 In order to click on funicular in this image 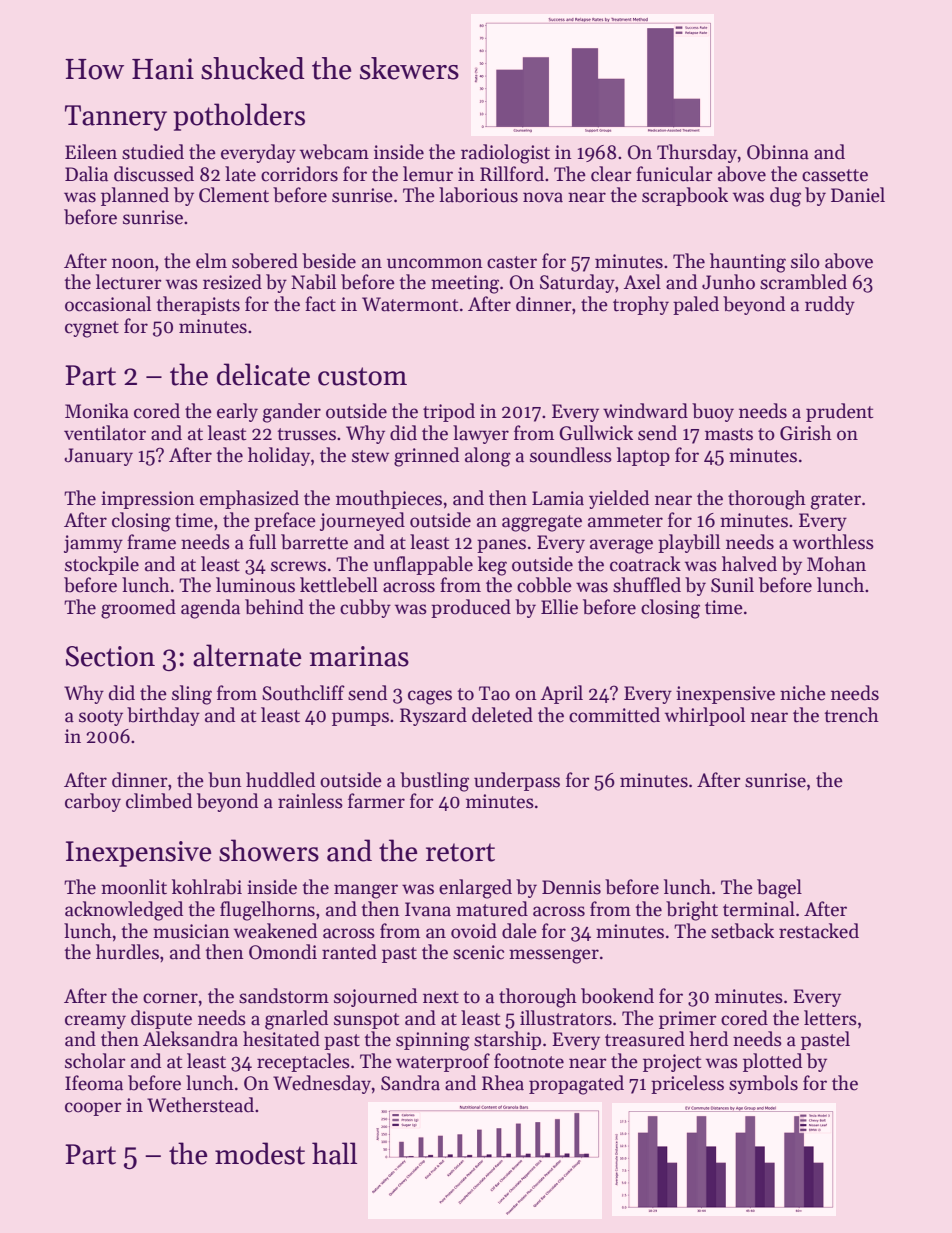, I will do `click(674, 174)`.
